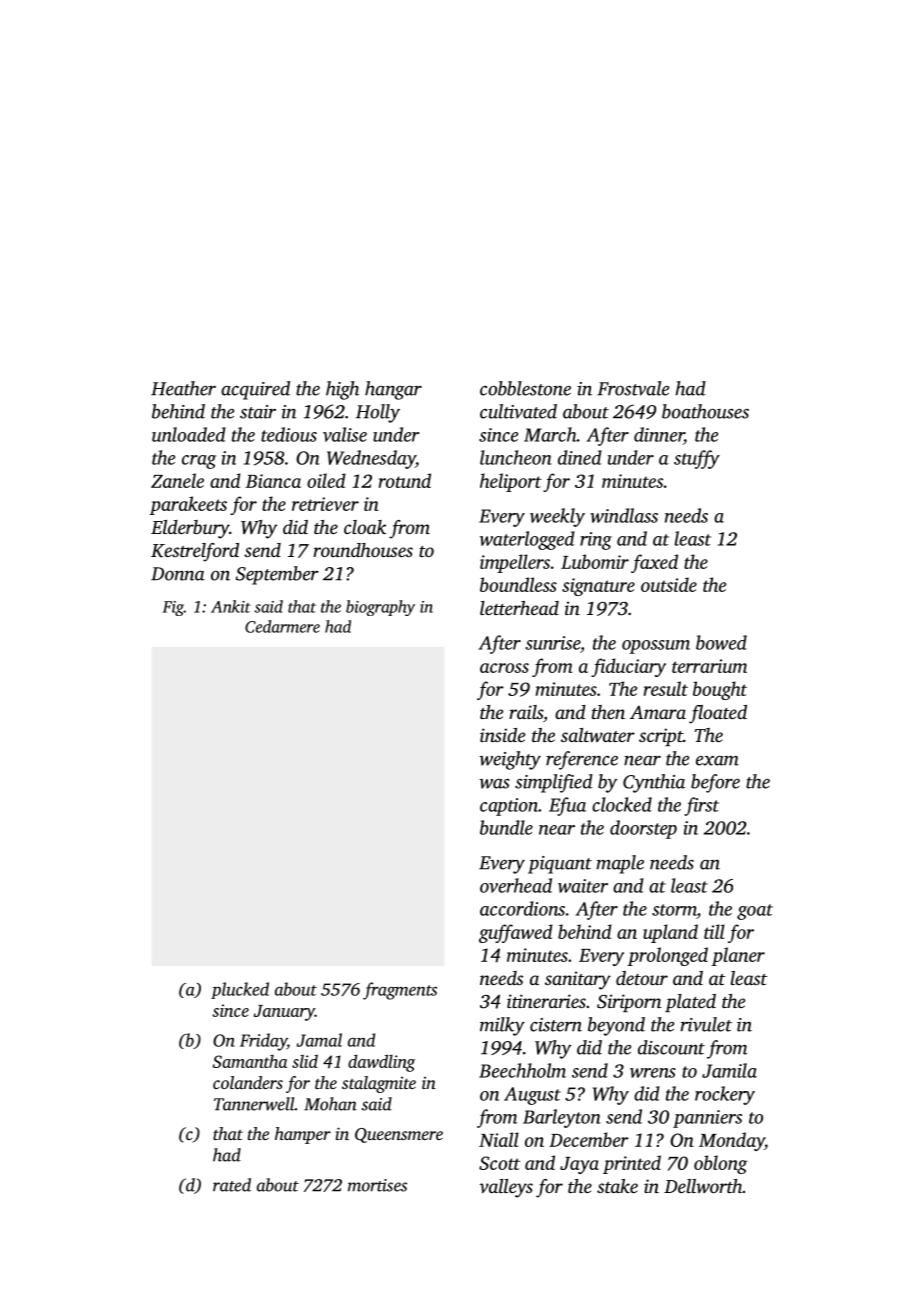 The height and width of the page is (1311, 924). Describe the element at coordinates (674, 910) in the page. I see `storm` at that location.
